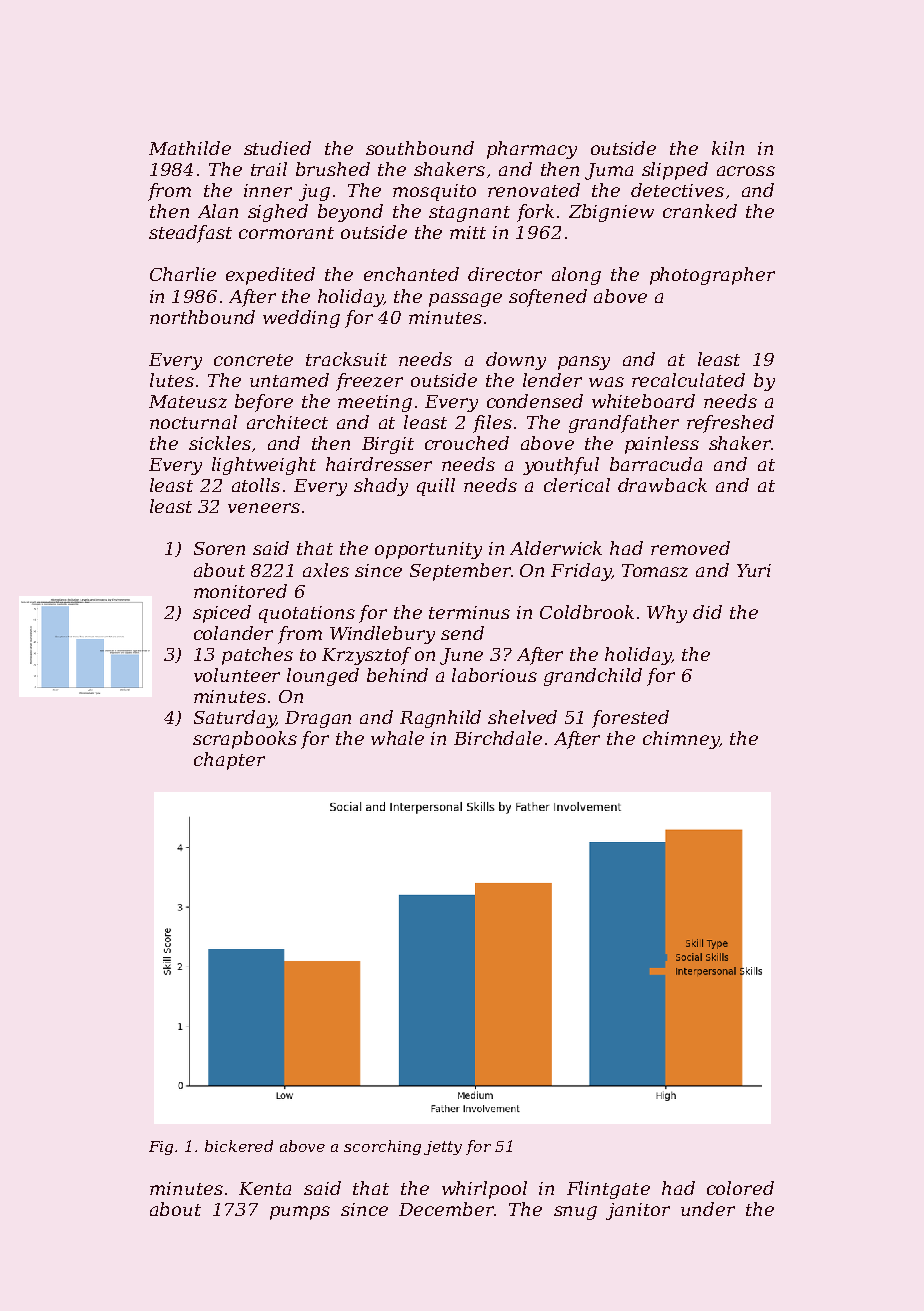  Describe the element at coordinates (397, 738) in the document. I see `whale` at that location.
